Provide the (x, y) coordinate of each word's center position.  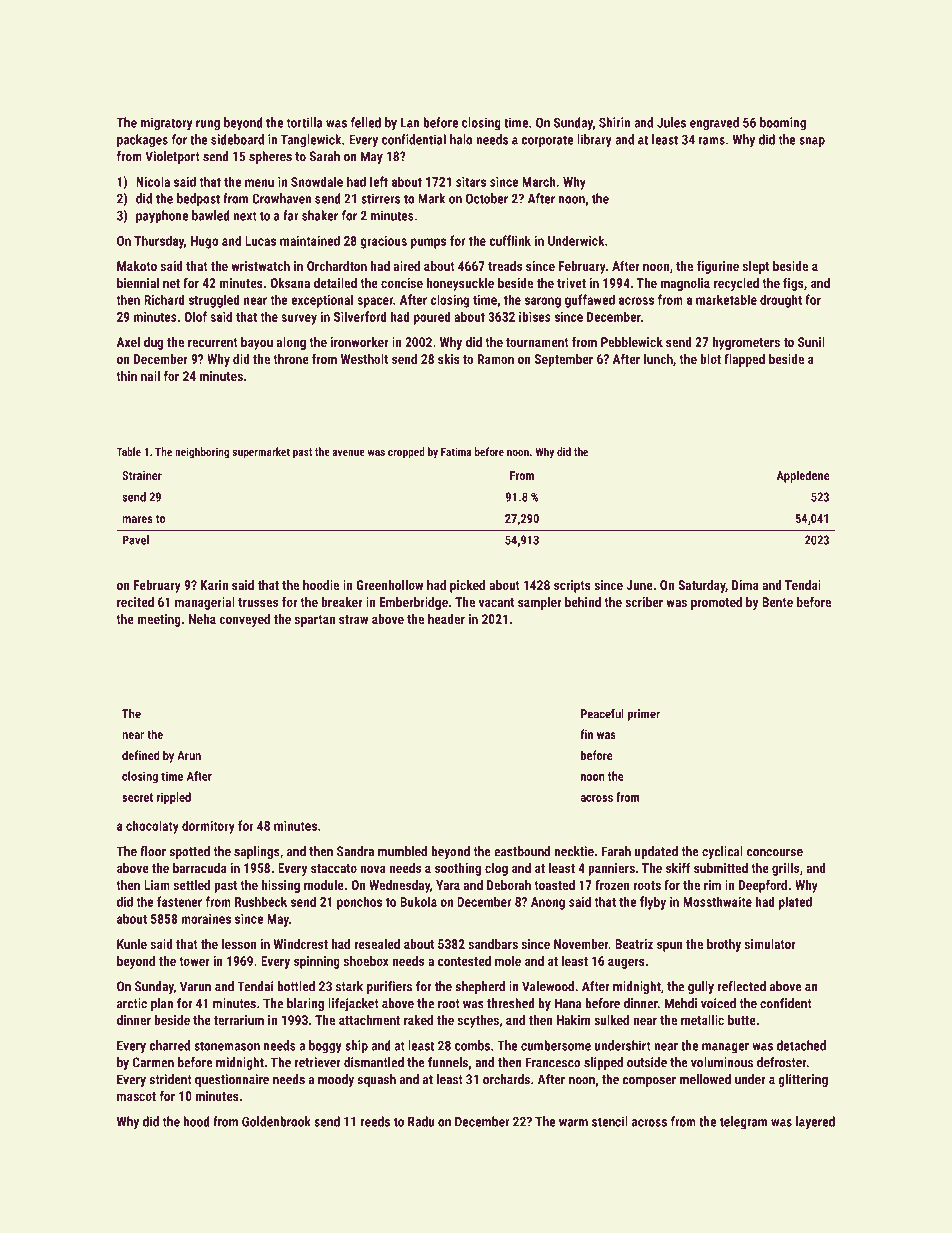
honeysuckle (460, 284)
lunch (658, 359)
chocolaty (152, 827)
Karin (214, 585)
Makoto (137, 266)
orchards (506, 1079)
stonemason (227, 1046)
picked (467, 586)
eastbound (522, 851)
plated (795, 903)
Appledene (803, 476)
